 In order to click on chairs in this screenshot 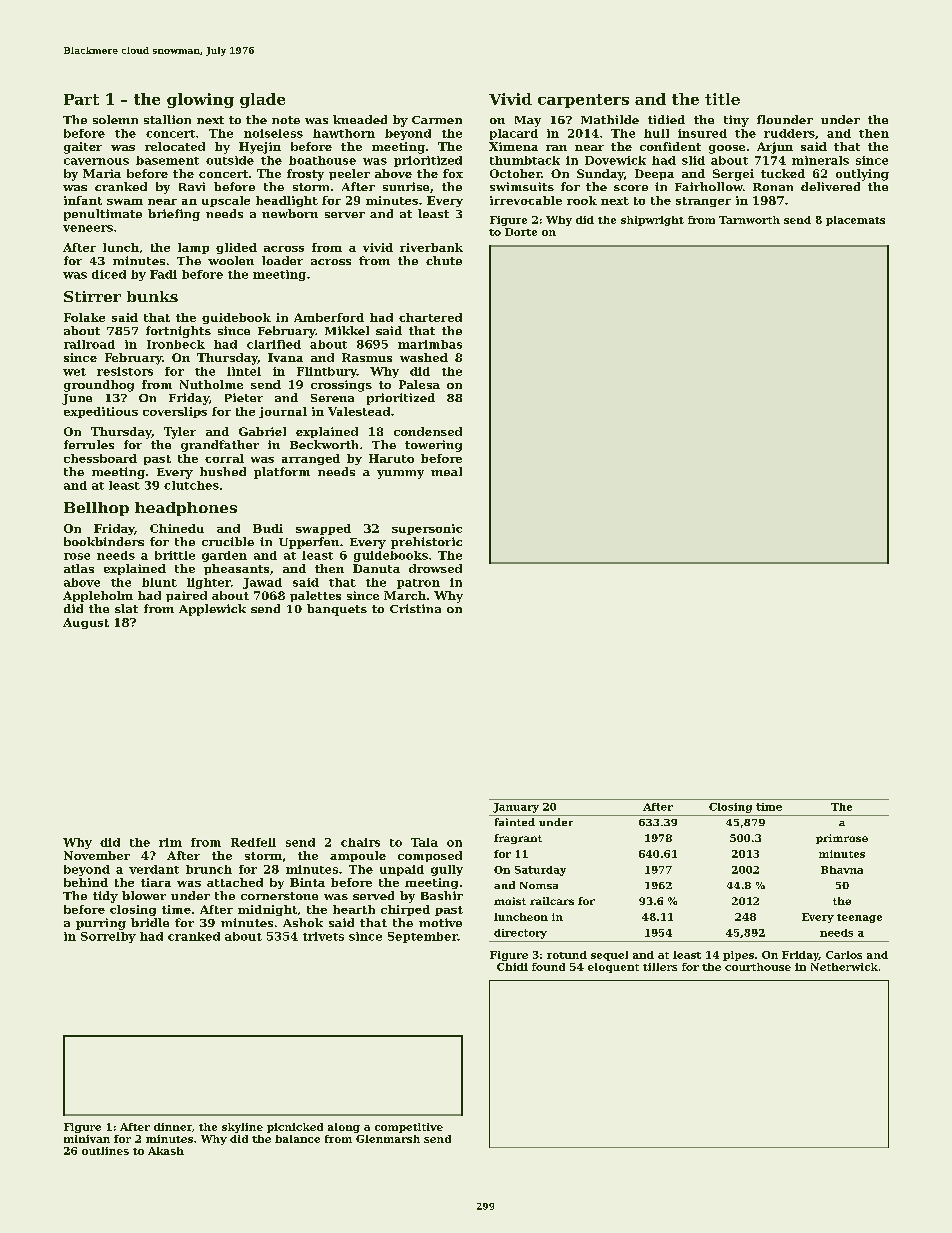, I will do `click(360, 842)`.
